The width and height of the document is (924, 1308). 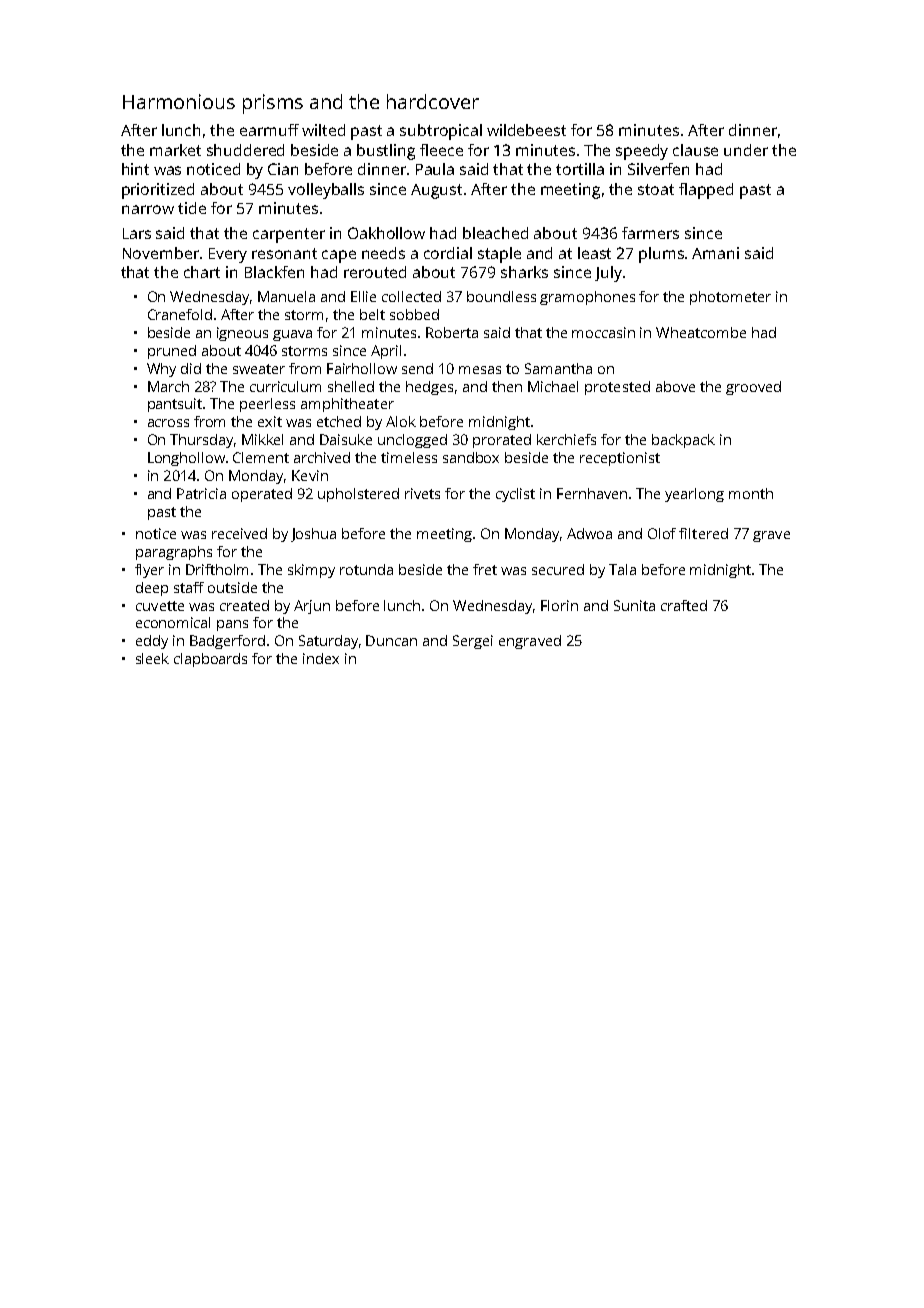 What do you see at coordinates (471, 457) in the document?
I see `sandbox` at bounding box center [471, 457].
